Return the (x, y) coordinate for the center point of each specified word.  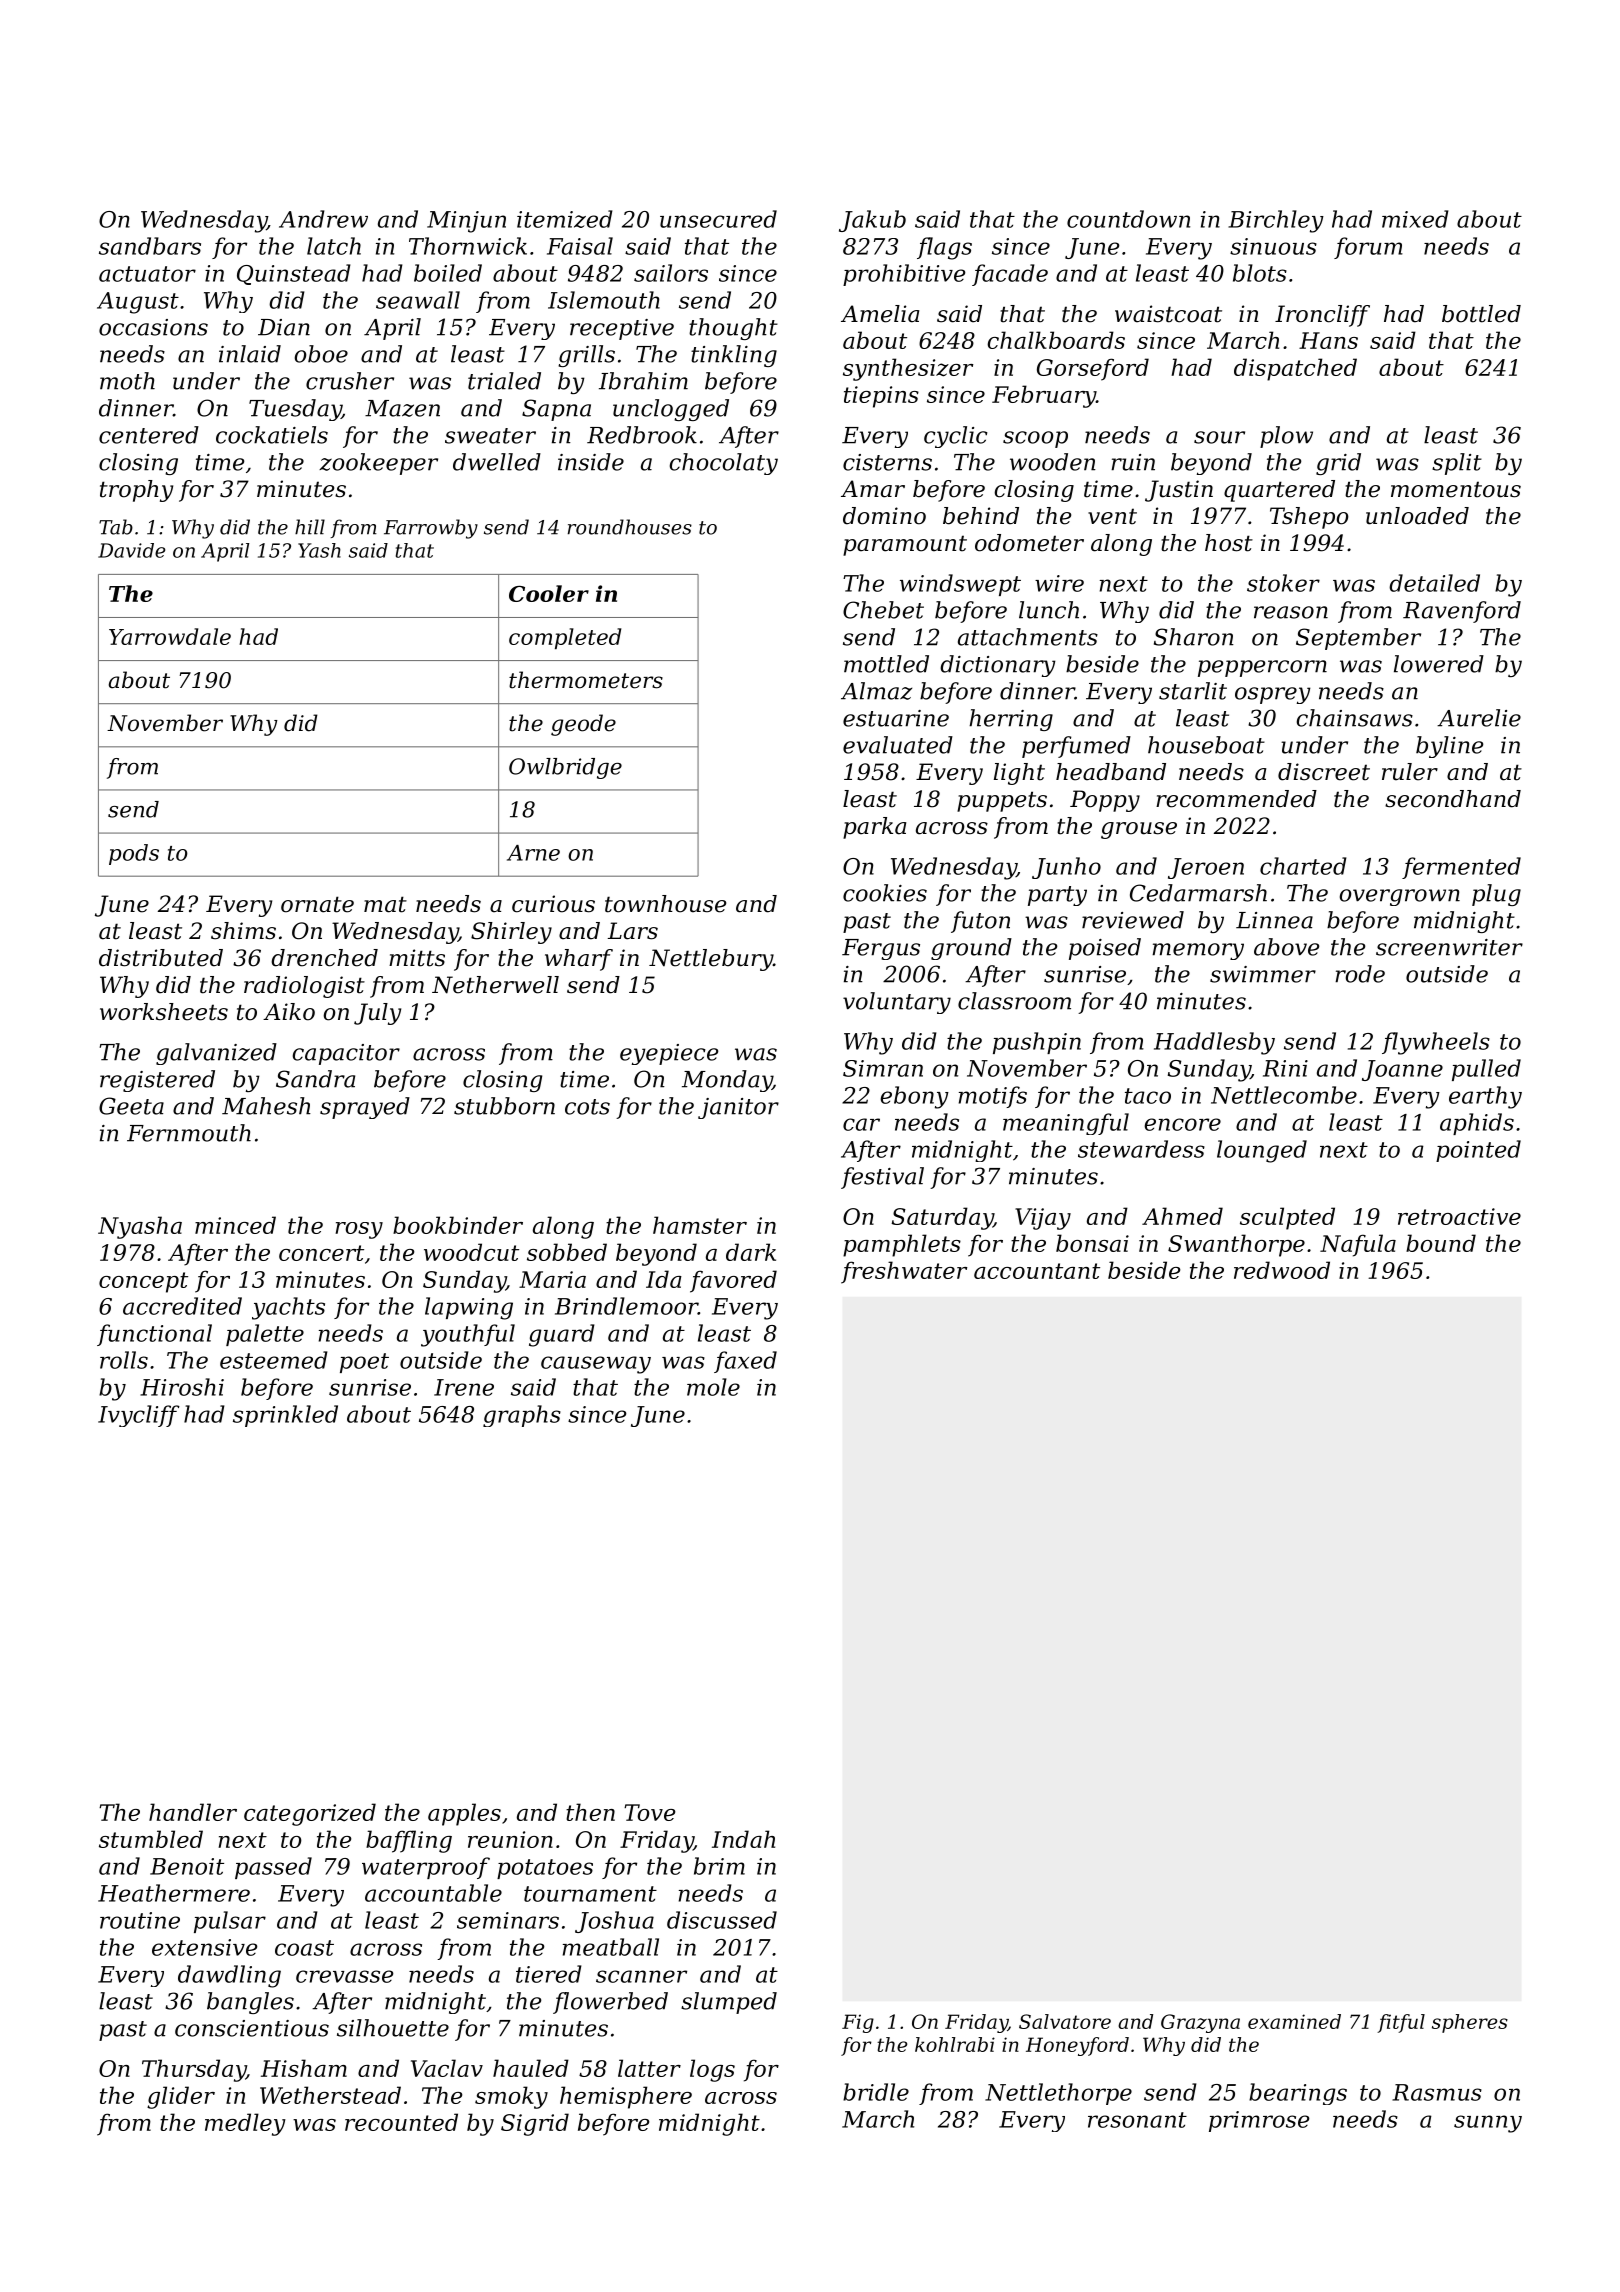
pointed (1478, 1151)
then (590, 1812)
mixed (1415, 219)
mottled (886, 664)
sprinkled (285, 1416)
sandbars (150, 246)
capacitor (346, 1054)
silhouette (393, 2028)
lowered (1439, 664)
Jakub (872, 221)
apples (464, 1814)
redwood (1282, 1270)
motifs (993, 1097)
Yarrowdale (170, 636)
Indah (743, 1839)
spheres (1470, 2023)
